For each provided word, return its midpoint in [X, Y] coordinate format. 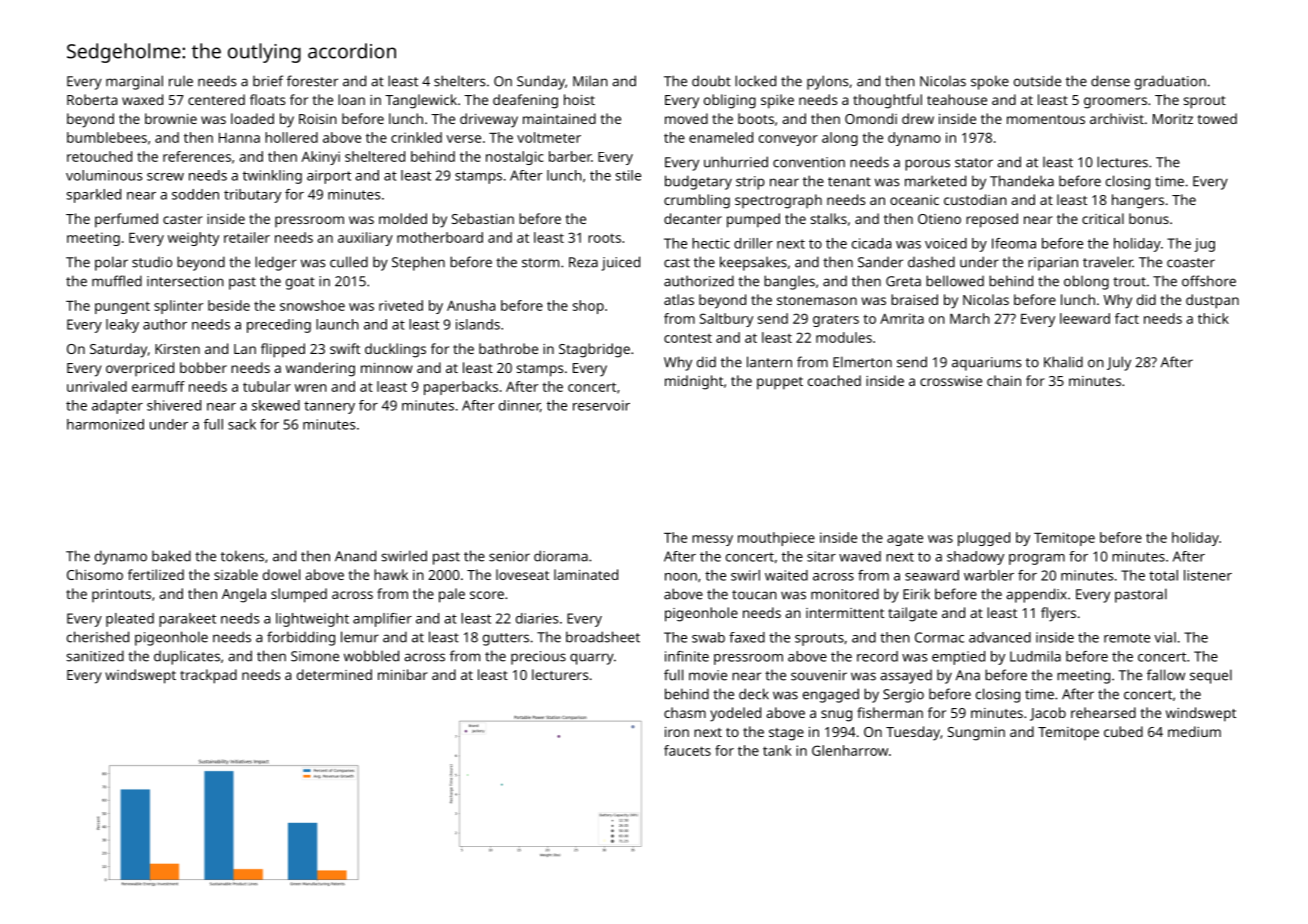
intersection [185, 281]
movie [708, 675]
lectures [1122, 162]
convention [809, 162]
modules [844, 337]
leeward [1085, 318]
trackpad [208, 676]
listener [1208, 575]
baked [171, 556]
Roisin [318, 119]
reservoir [601, 405]
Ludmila [1035, 656]
